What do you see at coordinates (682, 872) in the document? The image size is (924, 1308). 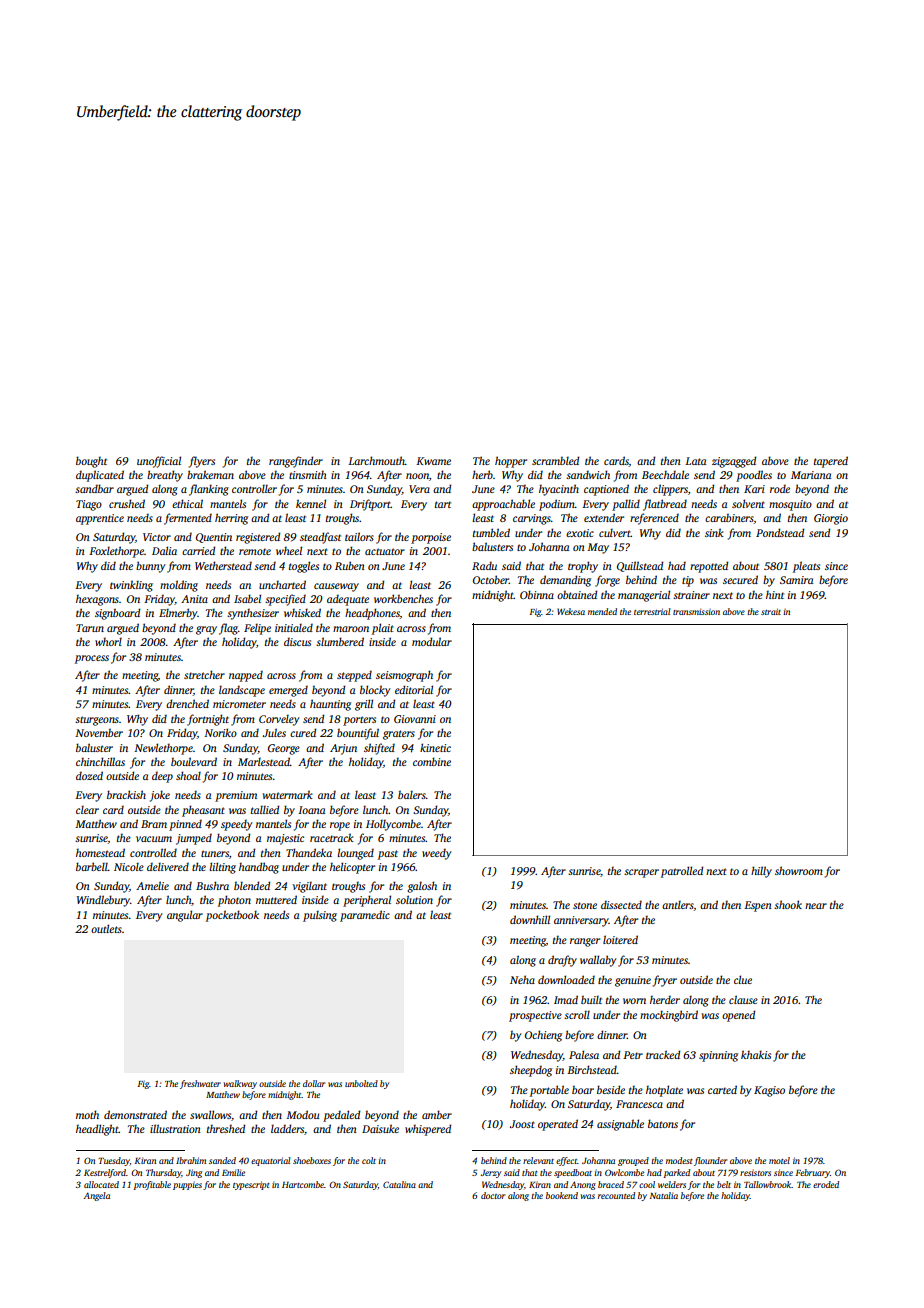 I see `patrolled` at bounding box center [682, 872].
